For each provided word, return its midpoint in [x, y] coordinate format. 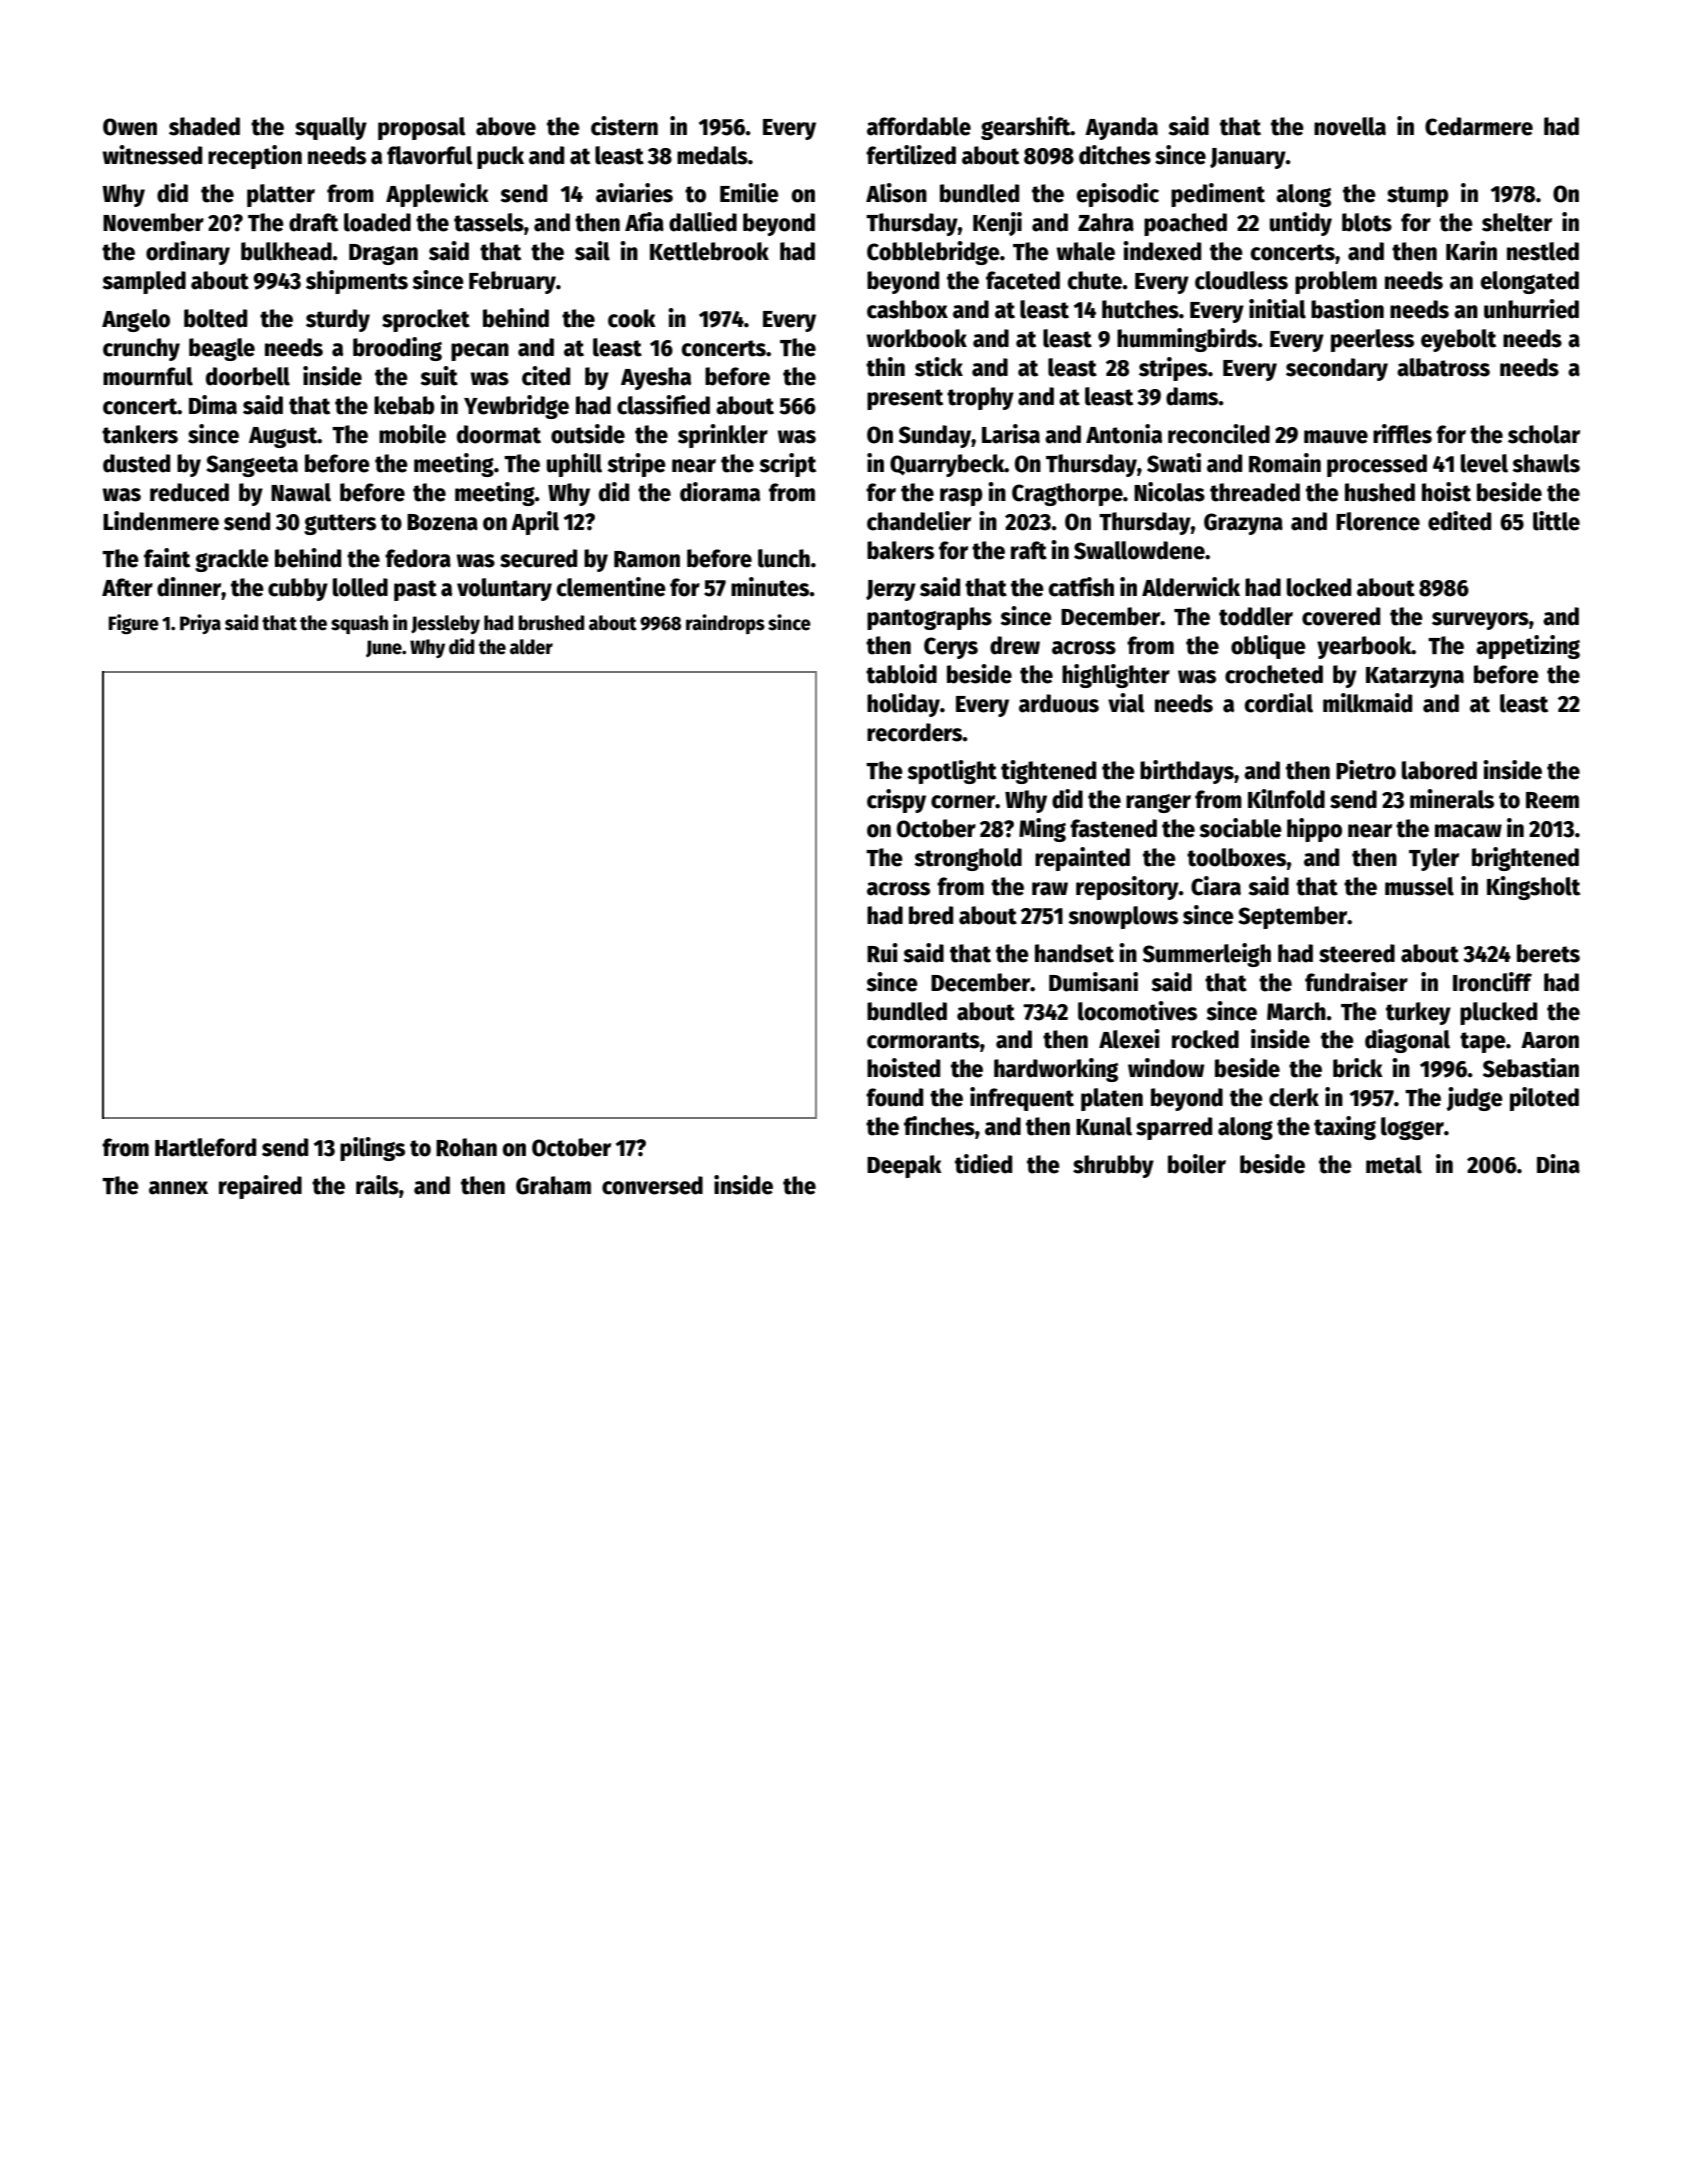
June [384, 648]
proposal [422, 128]
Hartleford [205, 1147]
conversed [652, 1185]
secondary [1337, 369]
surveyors [1480, 621]
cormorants [923, 1040]
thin [885, 367]
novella [1350, 126]
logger [1412, 1128]
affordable [919, 126]
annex [178, 1188]
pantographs [929, 618]
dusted [136, 463]
